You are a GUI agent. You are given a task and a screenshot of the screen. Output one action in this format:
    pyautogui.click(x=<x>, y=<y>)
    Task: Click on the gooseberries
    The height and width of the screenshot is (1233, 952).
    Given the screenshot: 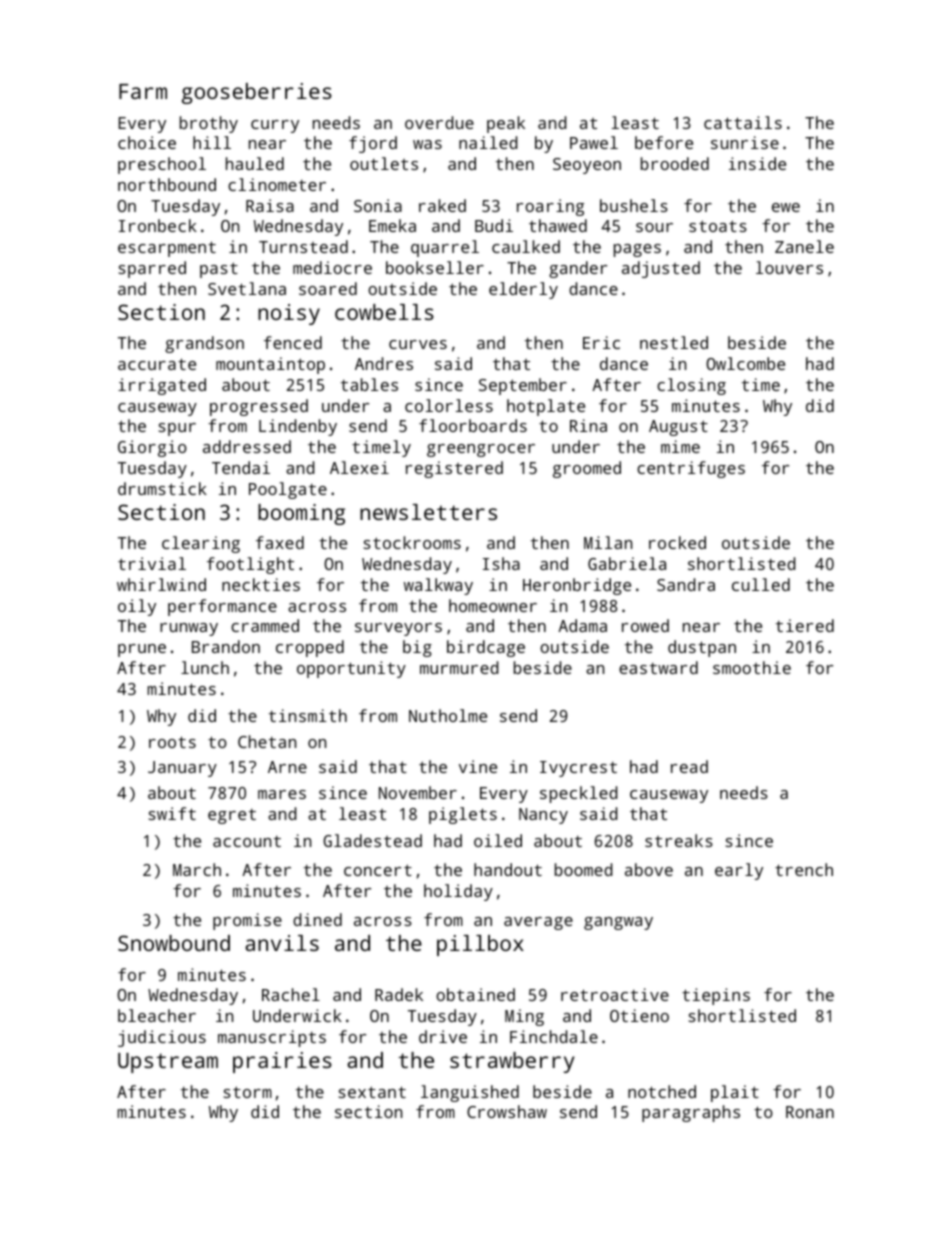 What is the action you would take?
    pyautogui.click(x=257, y=93)
